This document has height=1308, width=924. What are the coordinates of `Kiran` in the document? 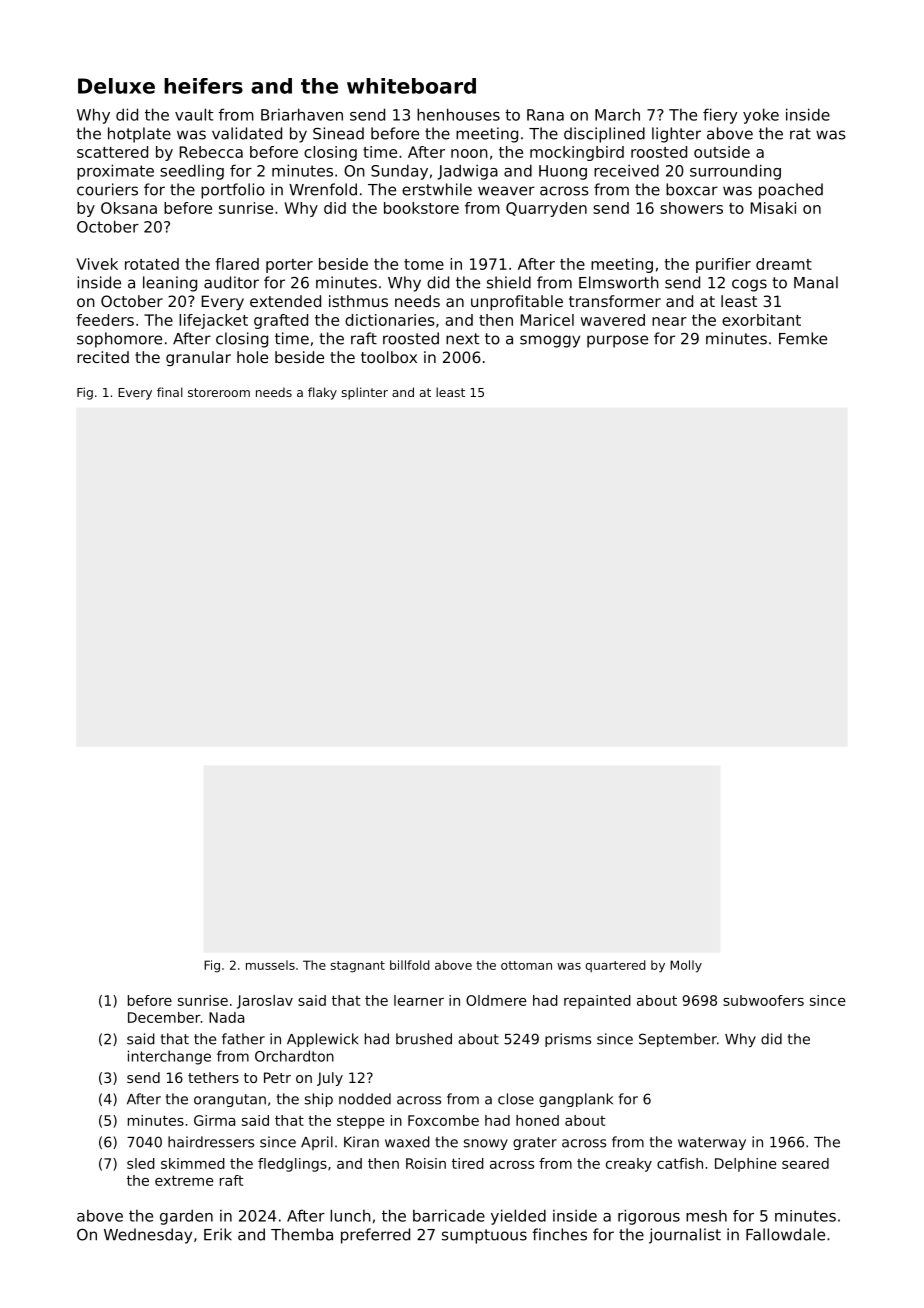 It's located at (361, 1142).
